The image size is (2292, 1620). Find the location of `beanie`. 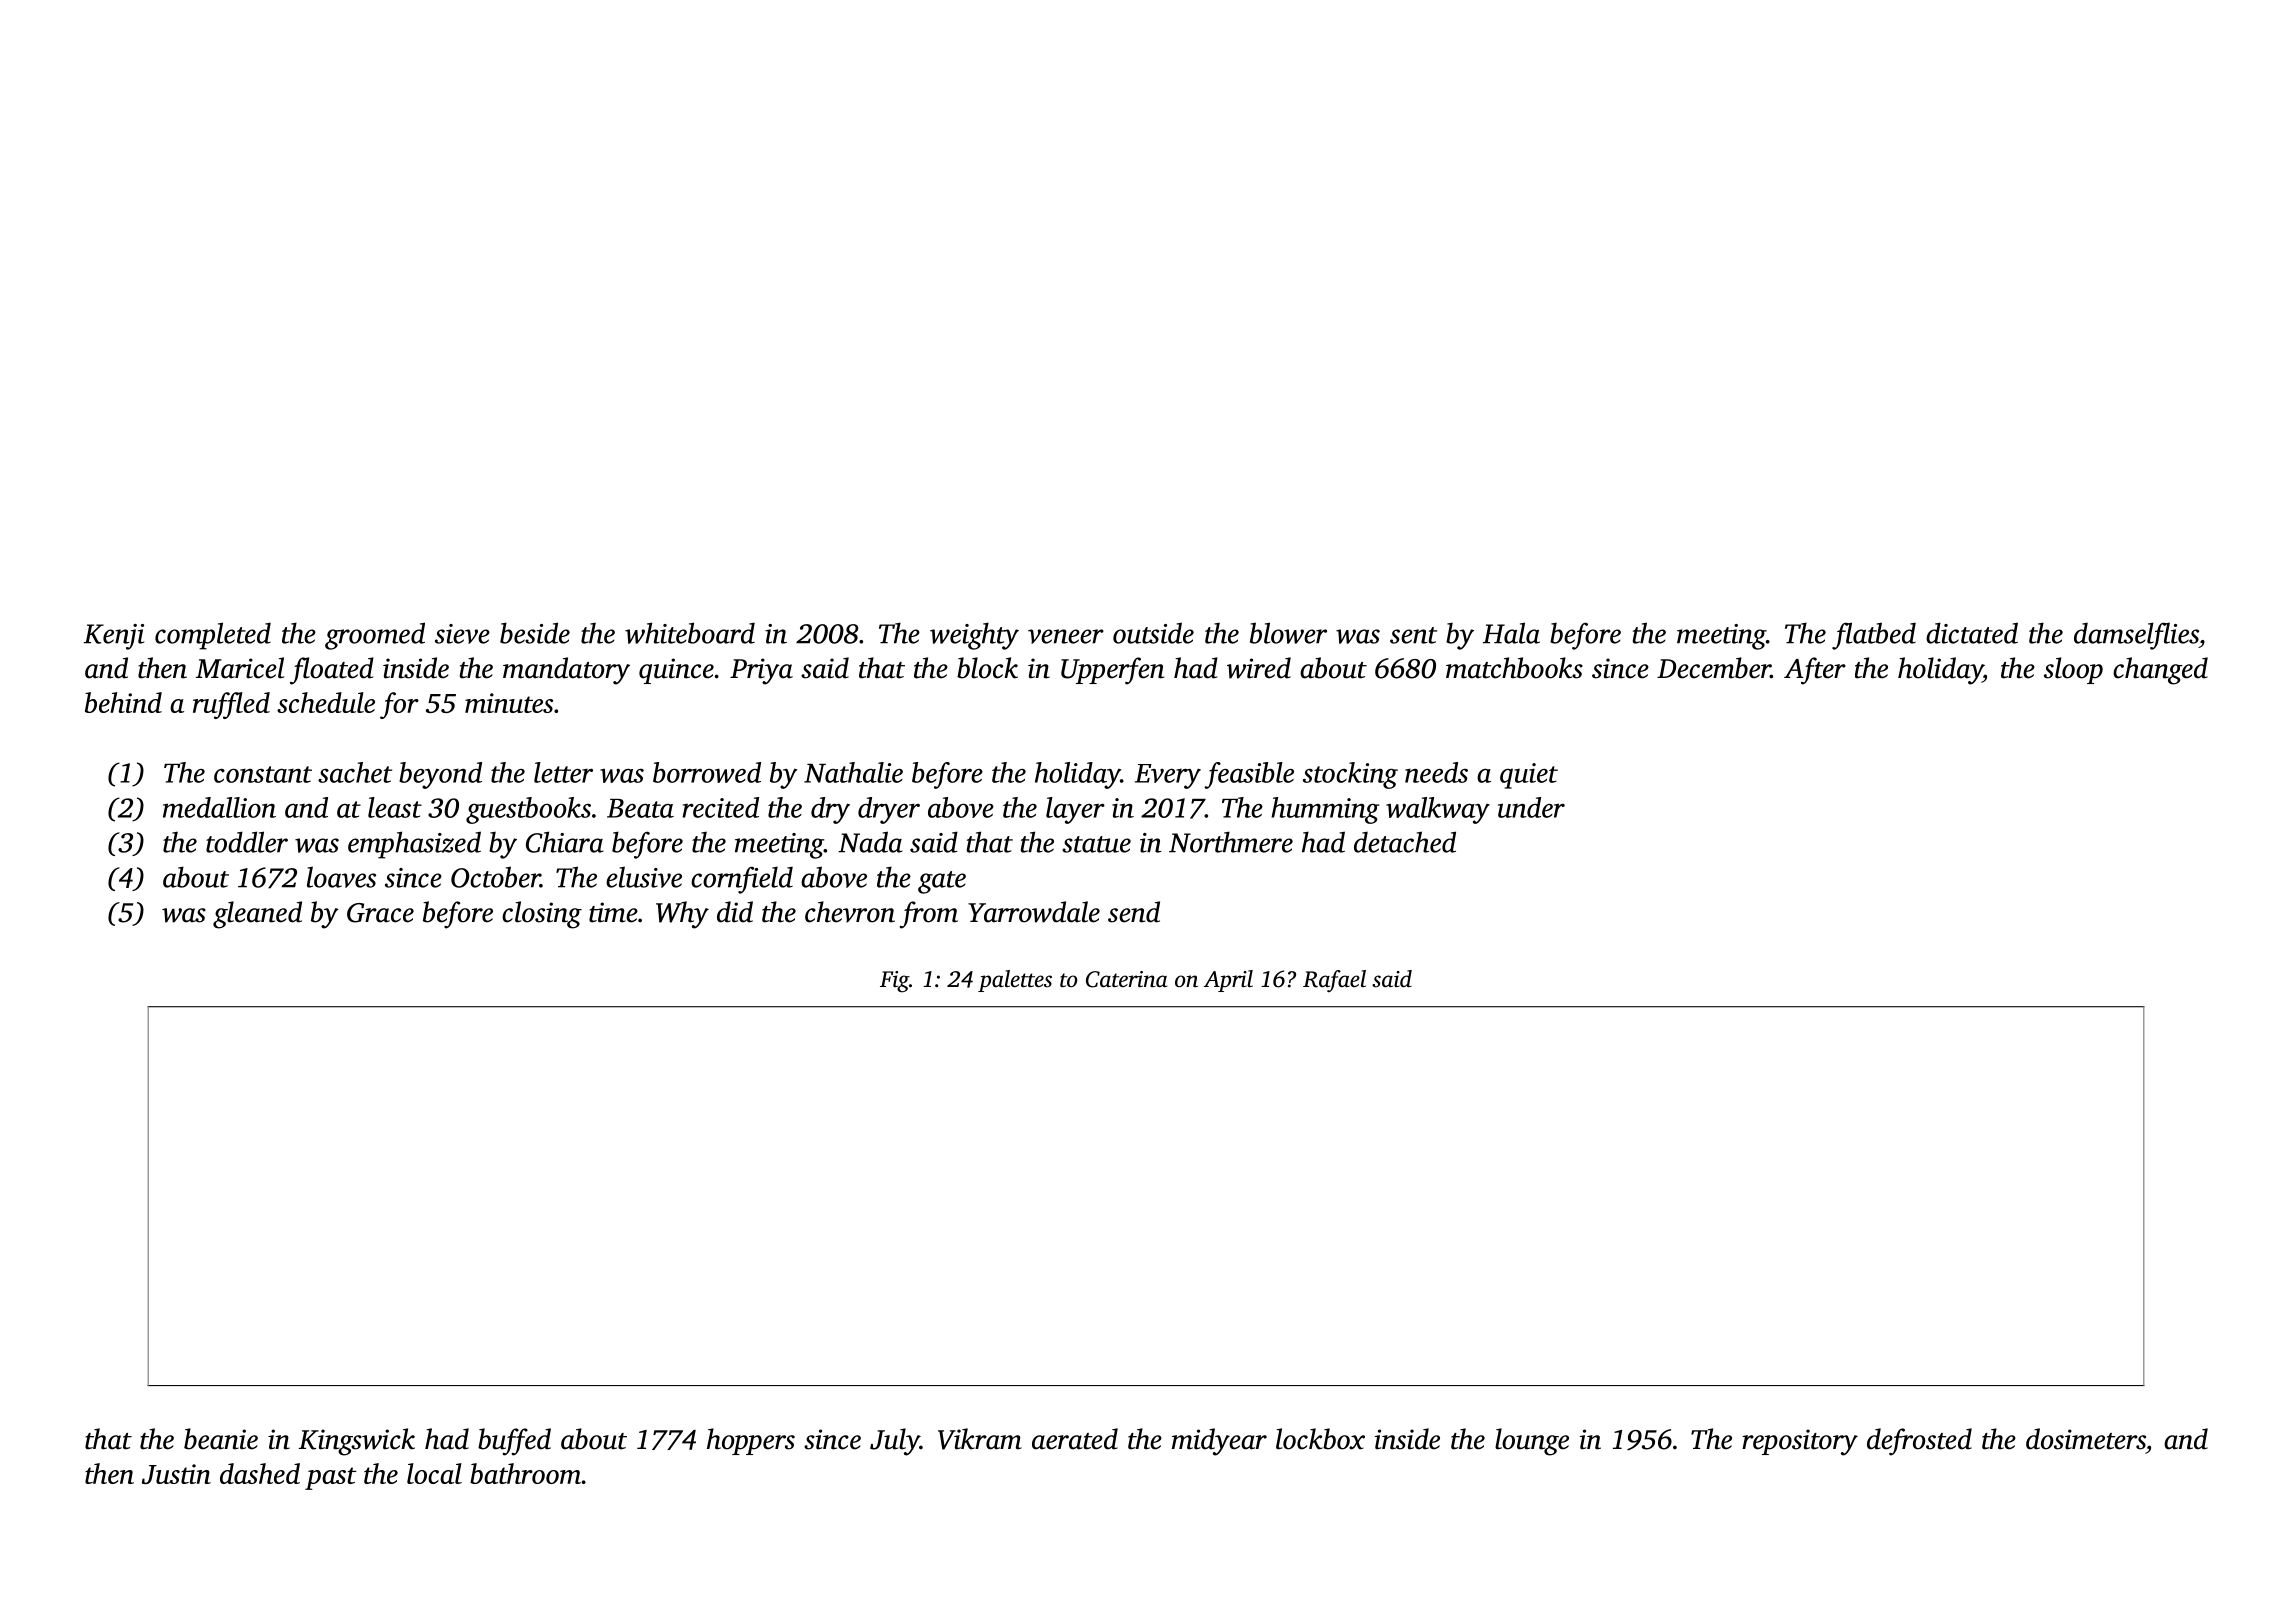

beanie is located at coordinates (221, 1439).
